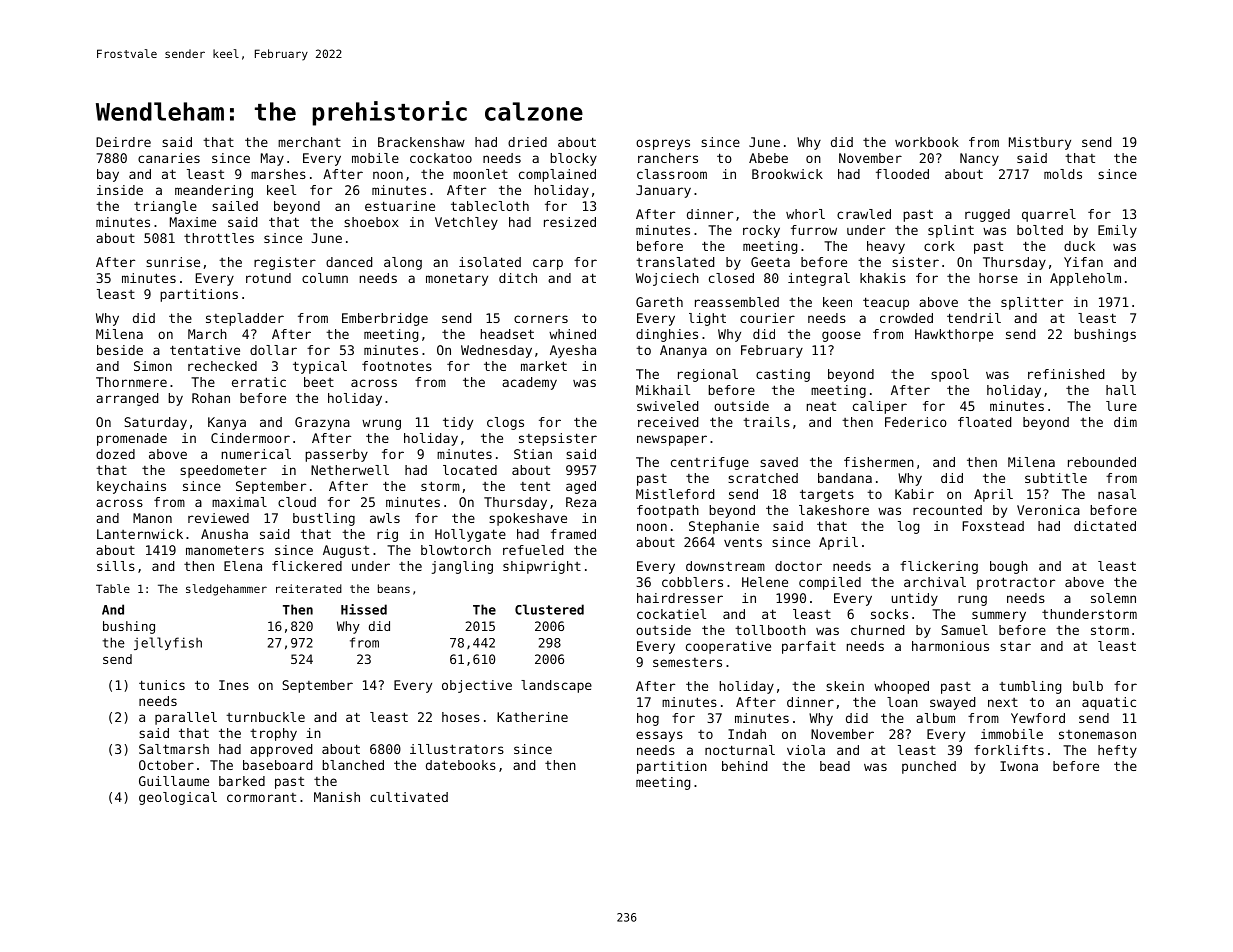 The width and height of the screenshot is (1233, 952). I want to click on cultivated, so click(409, 797).
